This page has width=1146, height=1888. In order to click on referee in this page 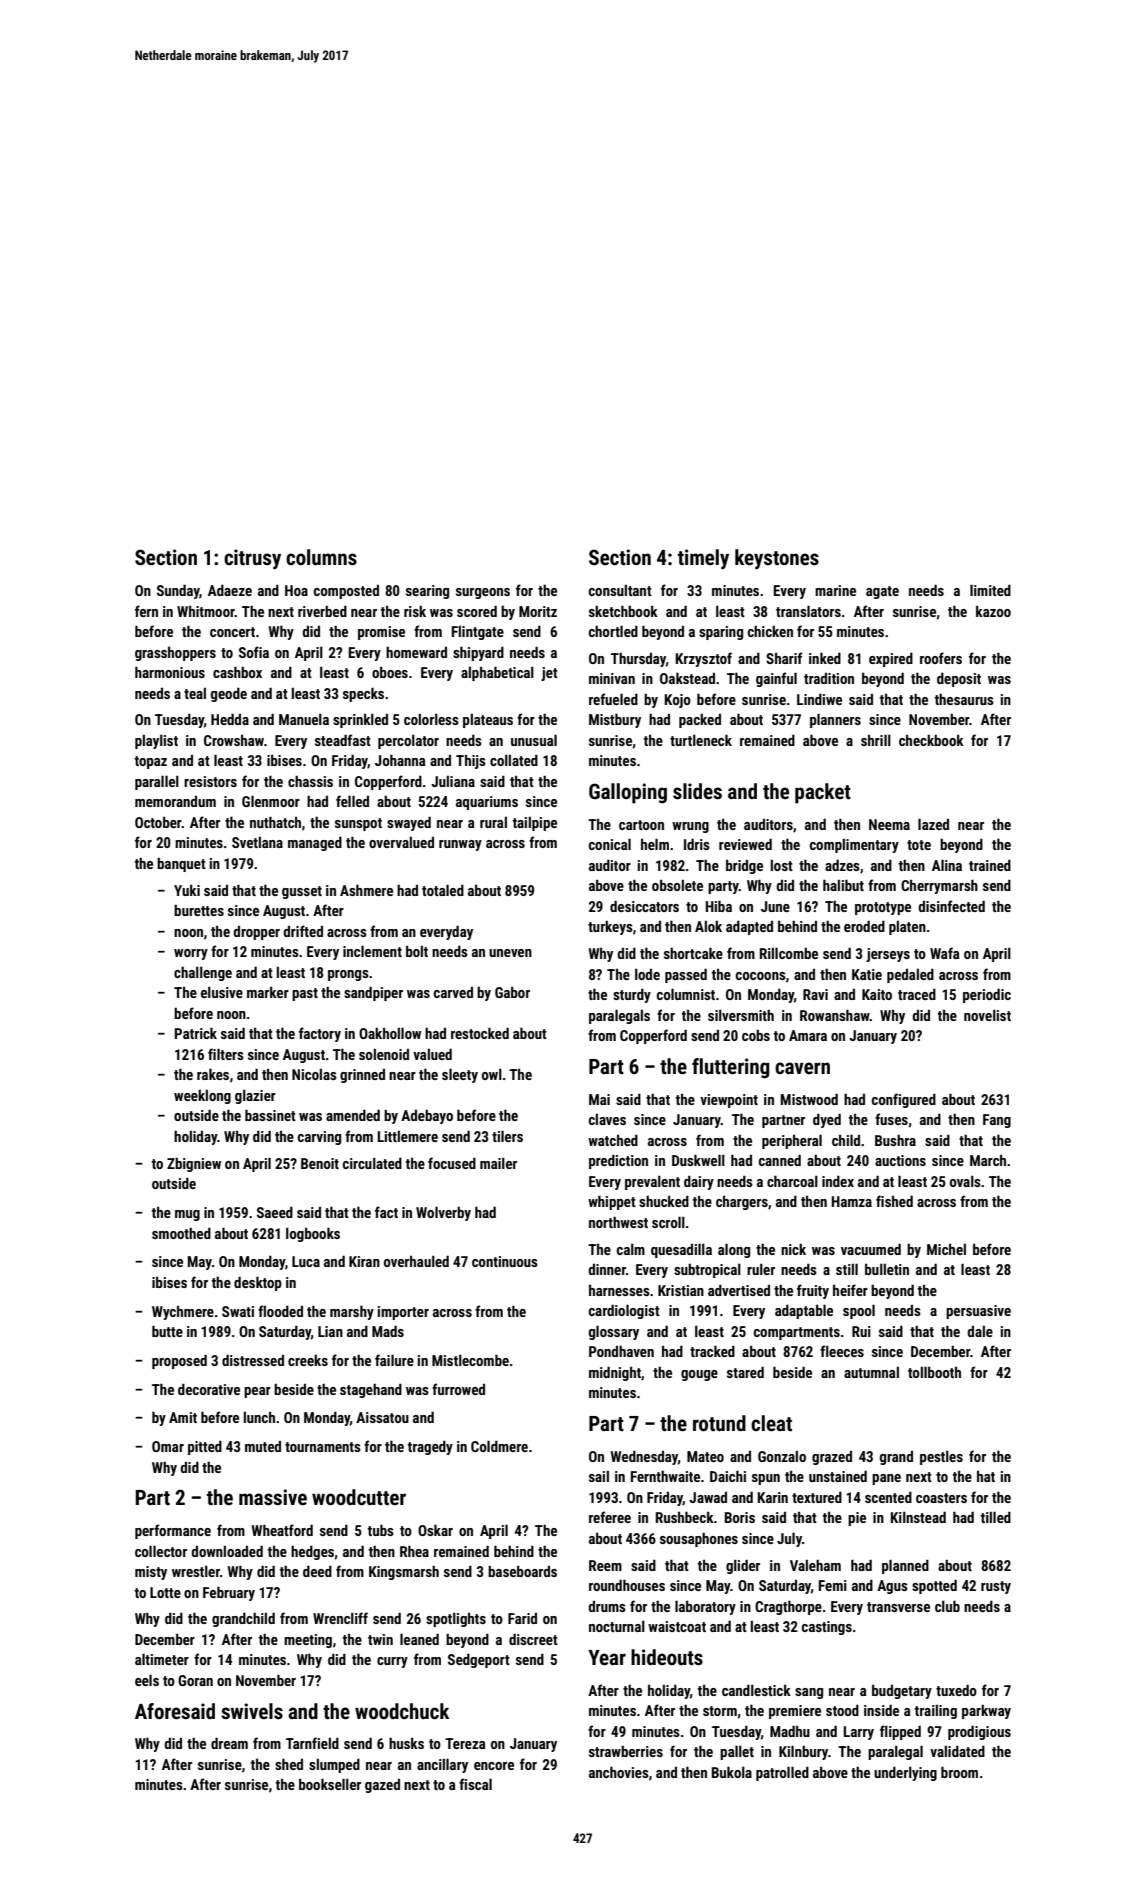, I will do `click(610, 1517)`.
